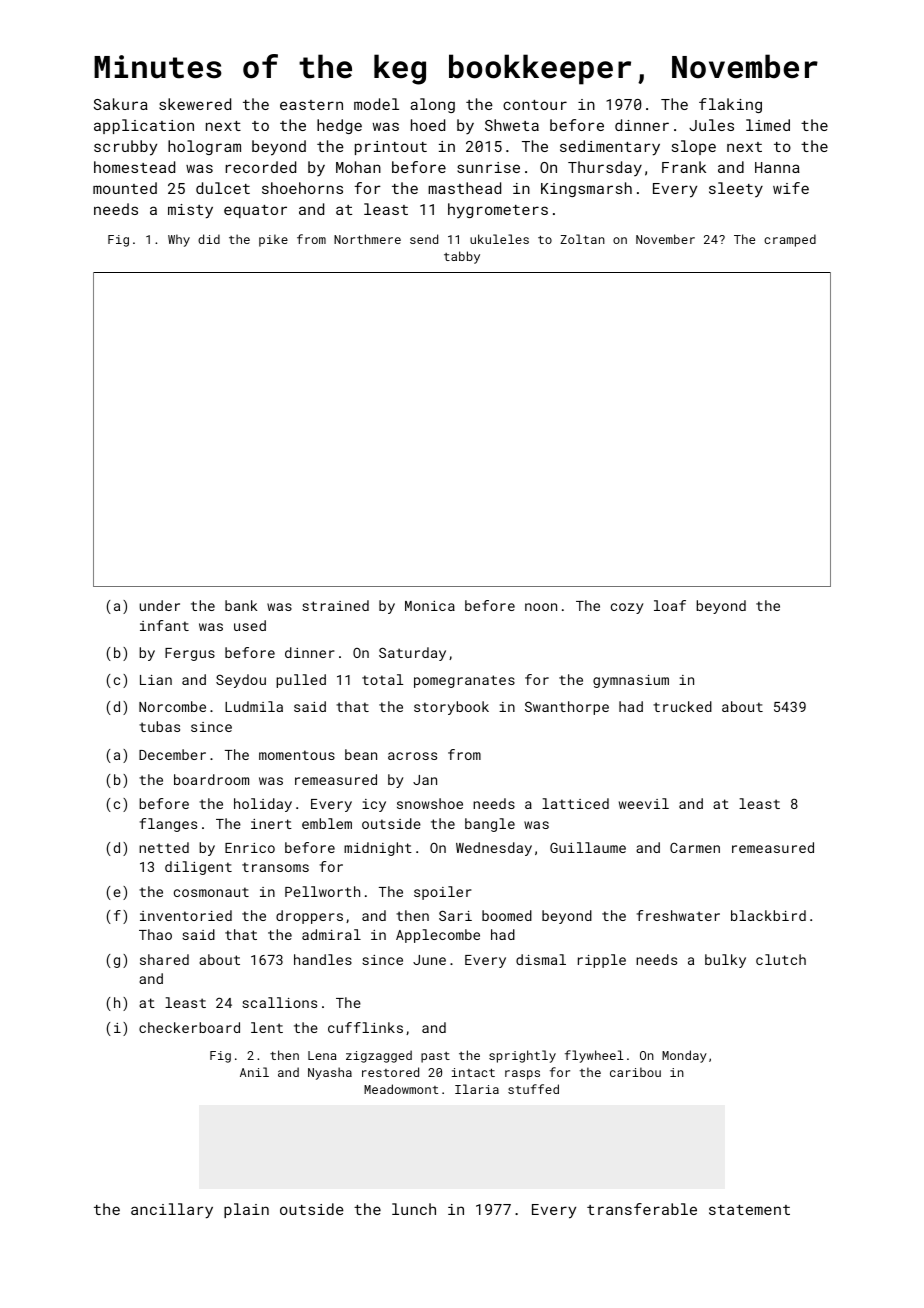 This document has height=1308, width=924. I want to click on dismal, so click(541, 959).
